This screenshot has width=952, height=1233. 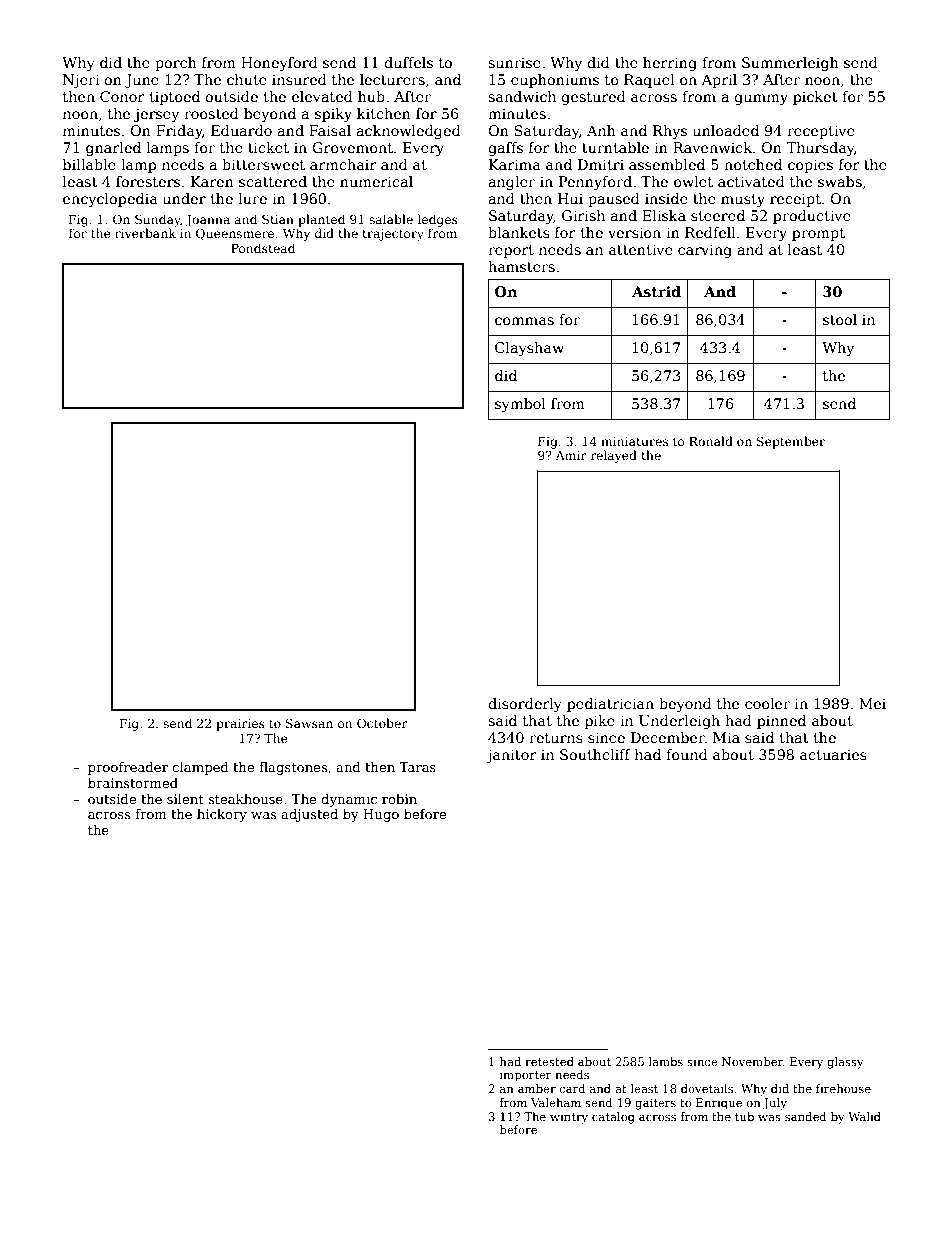 I want to click on sunrise, so click(x=514, y=62).
